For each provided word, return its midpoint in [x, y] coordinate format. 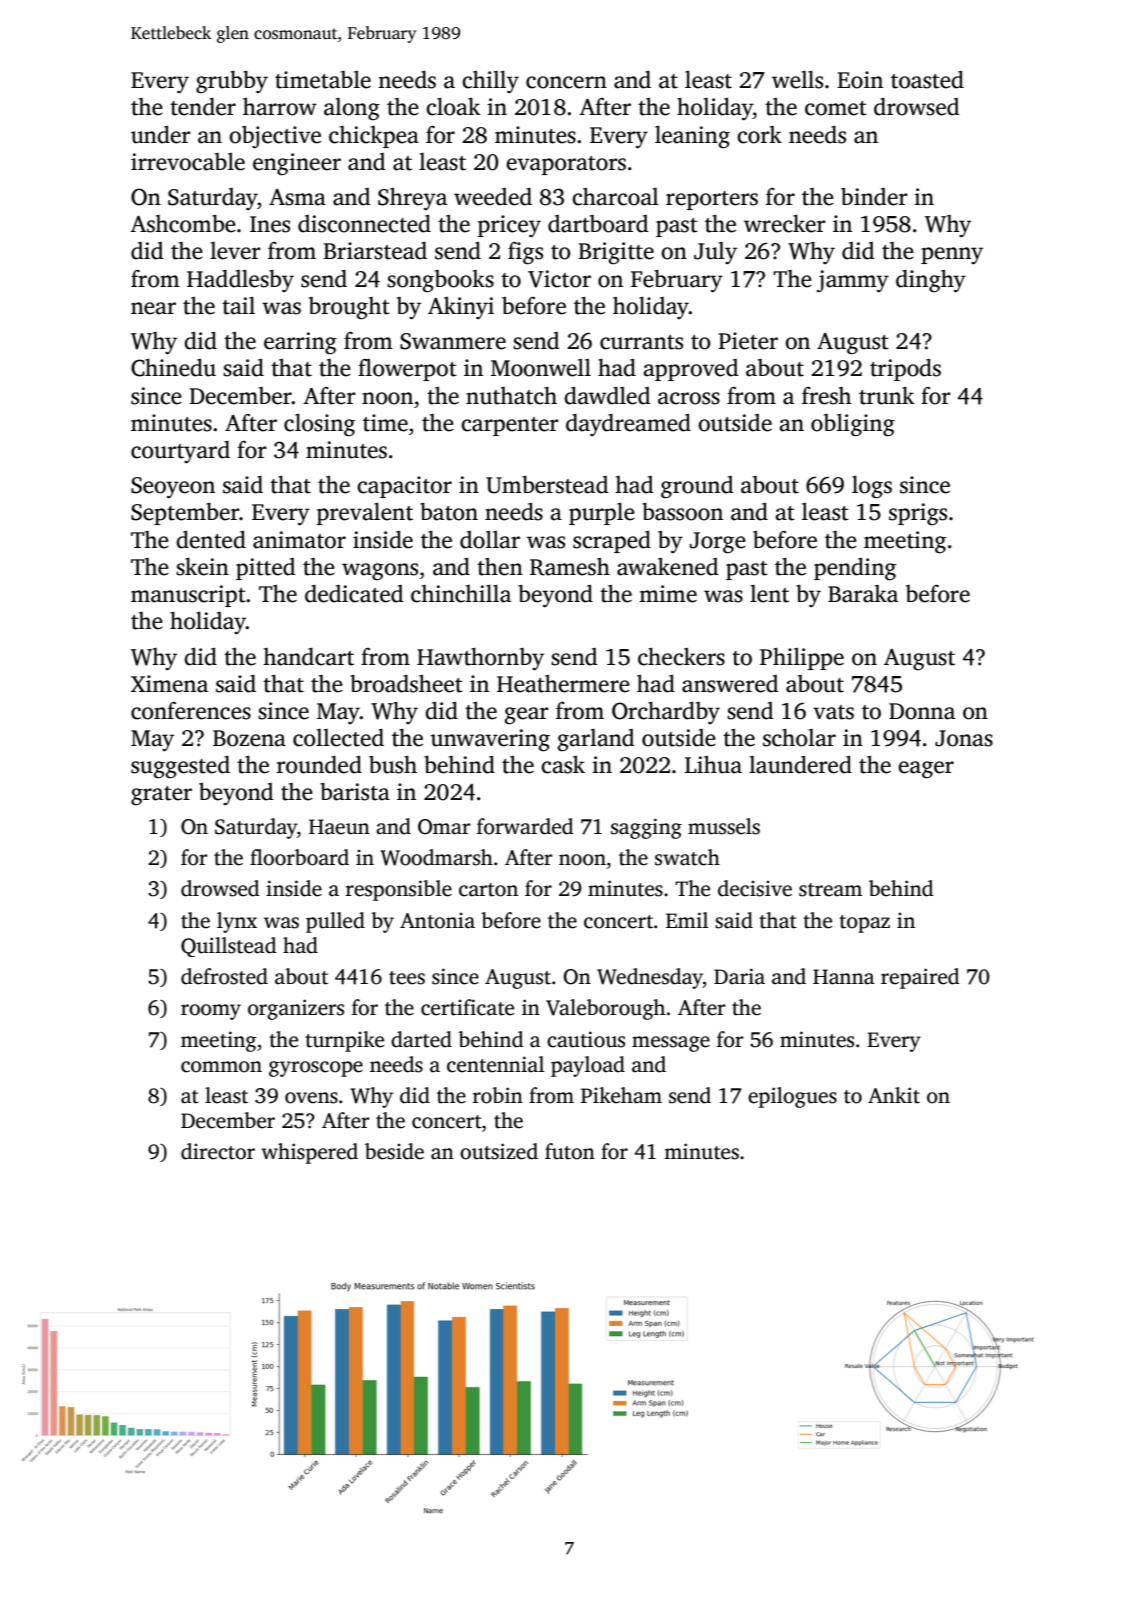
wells [797, 80]
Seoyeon [173, 488]
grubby [232, 82]
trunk [887, 396]
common [221, 1067]
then [500, 567]
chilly [490, 82]
